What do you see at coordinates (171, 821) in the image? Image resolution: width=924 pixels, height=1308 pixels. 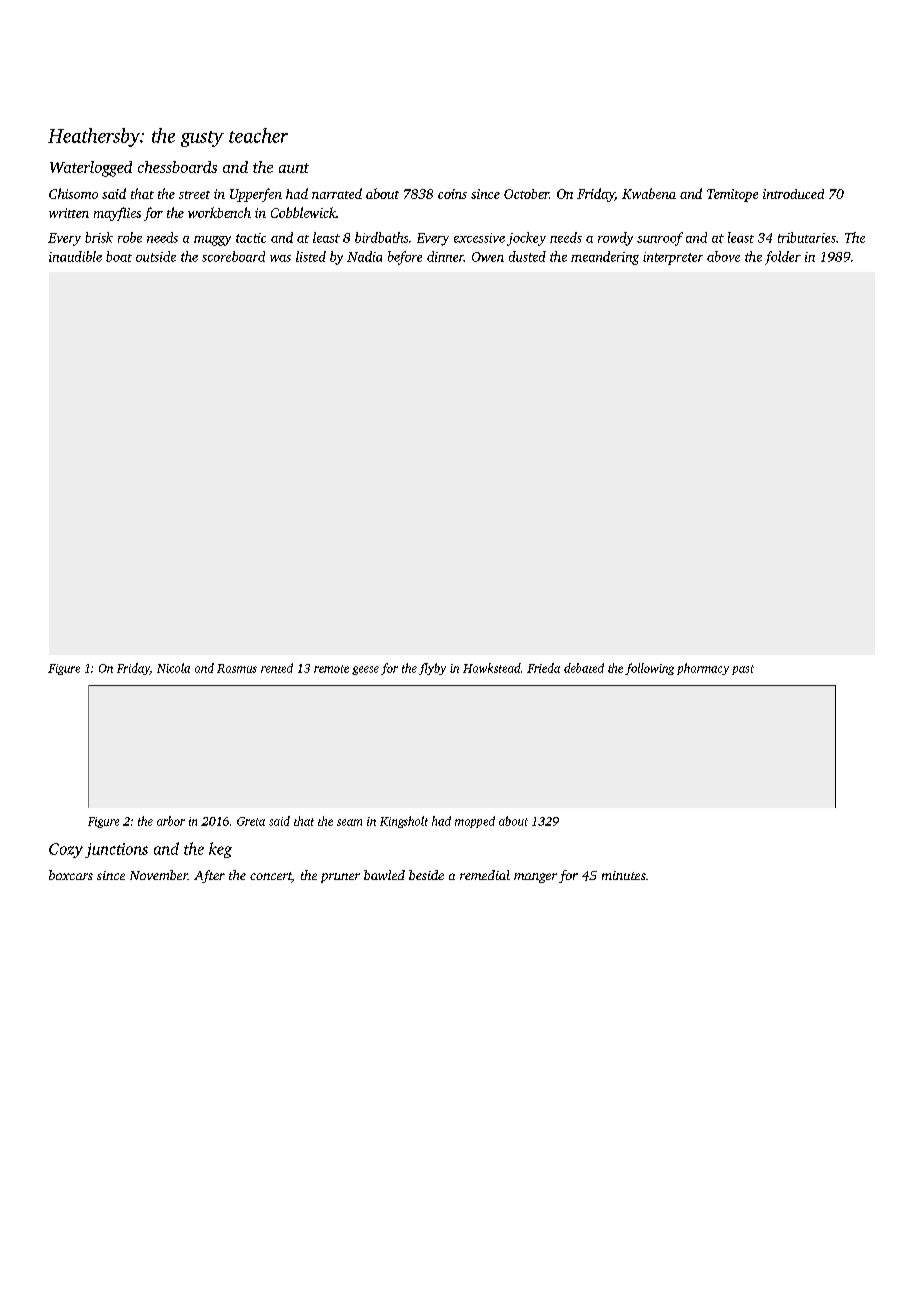 I see `arbor` at bounding box center [171, 821].
